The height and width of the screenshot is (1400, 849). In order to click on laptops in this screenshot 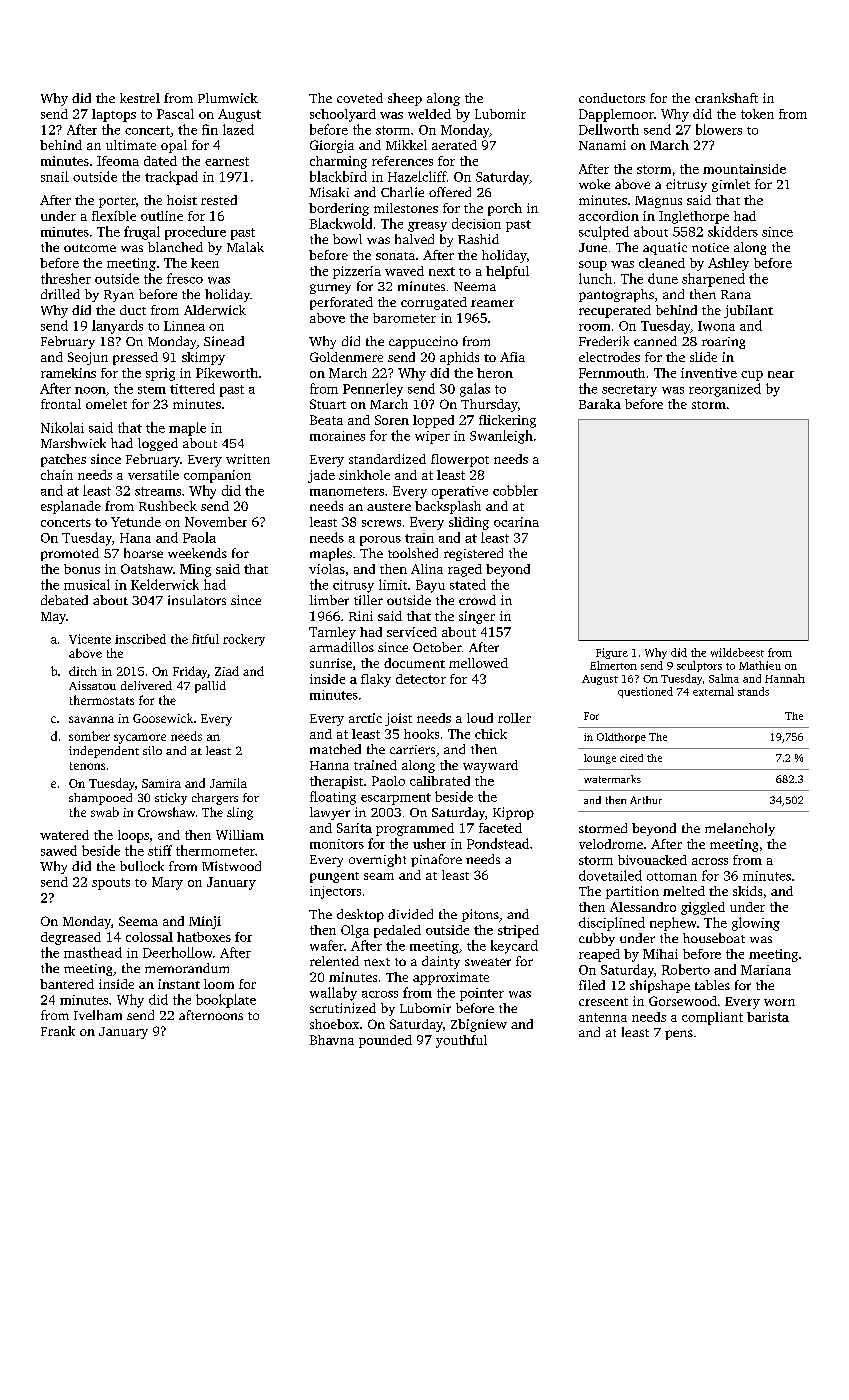, I will do `click(114, 115)`.
